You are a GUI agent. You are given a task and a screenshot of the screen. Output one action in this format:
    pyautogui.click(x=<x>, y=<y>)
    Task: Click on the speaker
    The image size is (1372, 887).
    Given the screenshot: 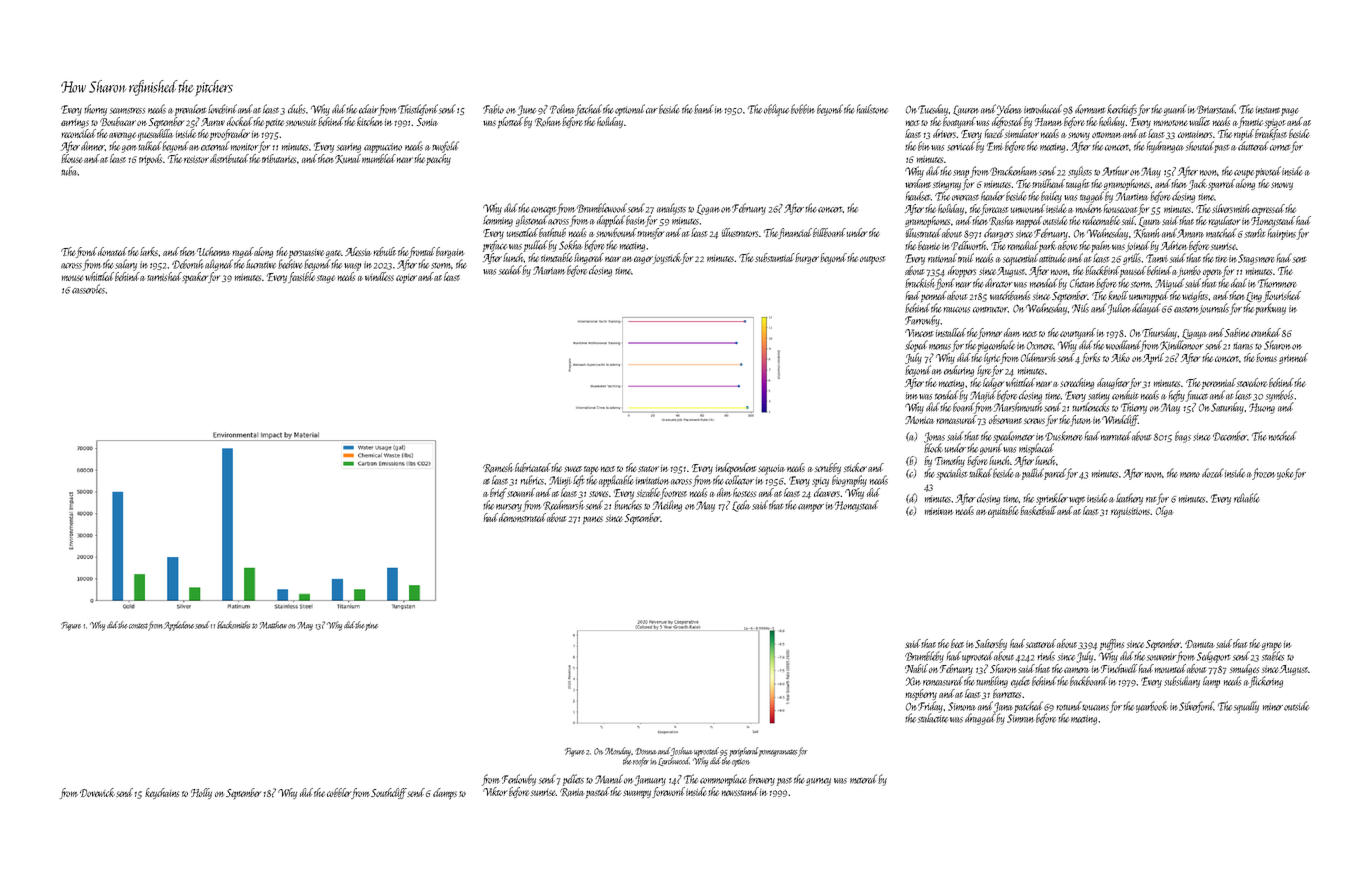 What is the action you would take?
    pyautogui.click(x=195, y=277)
